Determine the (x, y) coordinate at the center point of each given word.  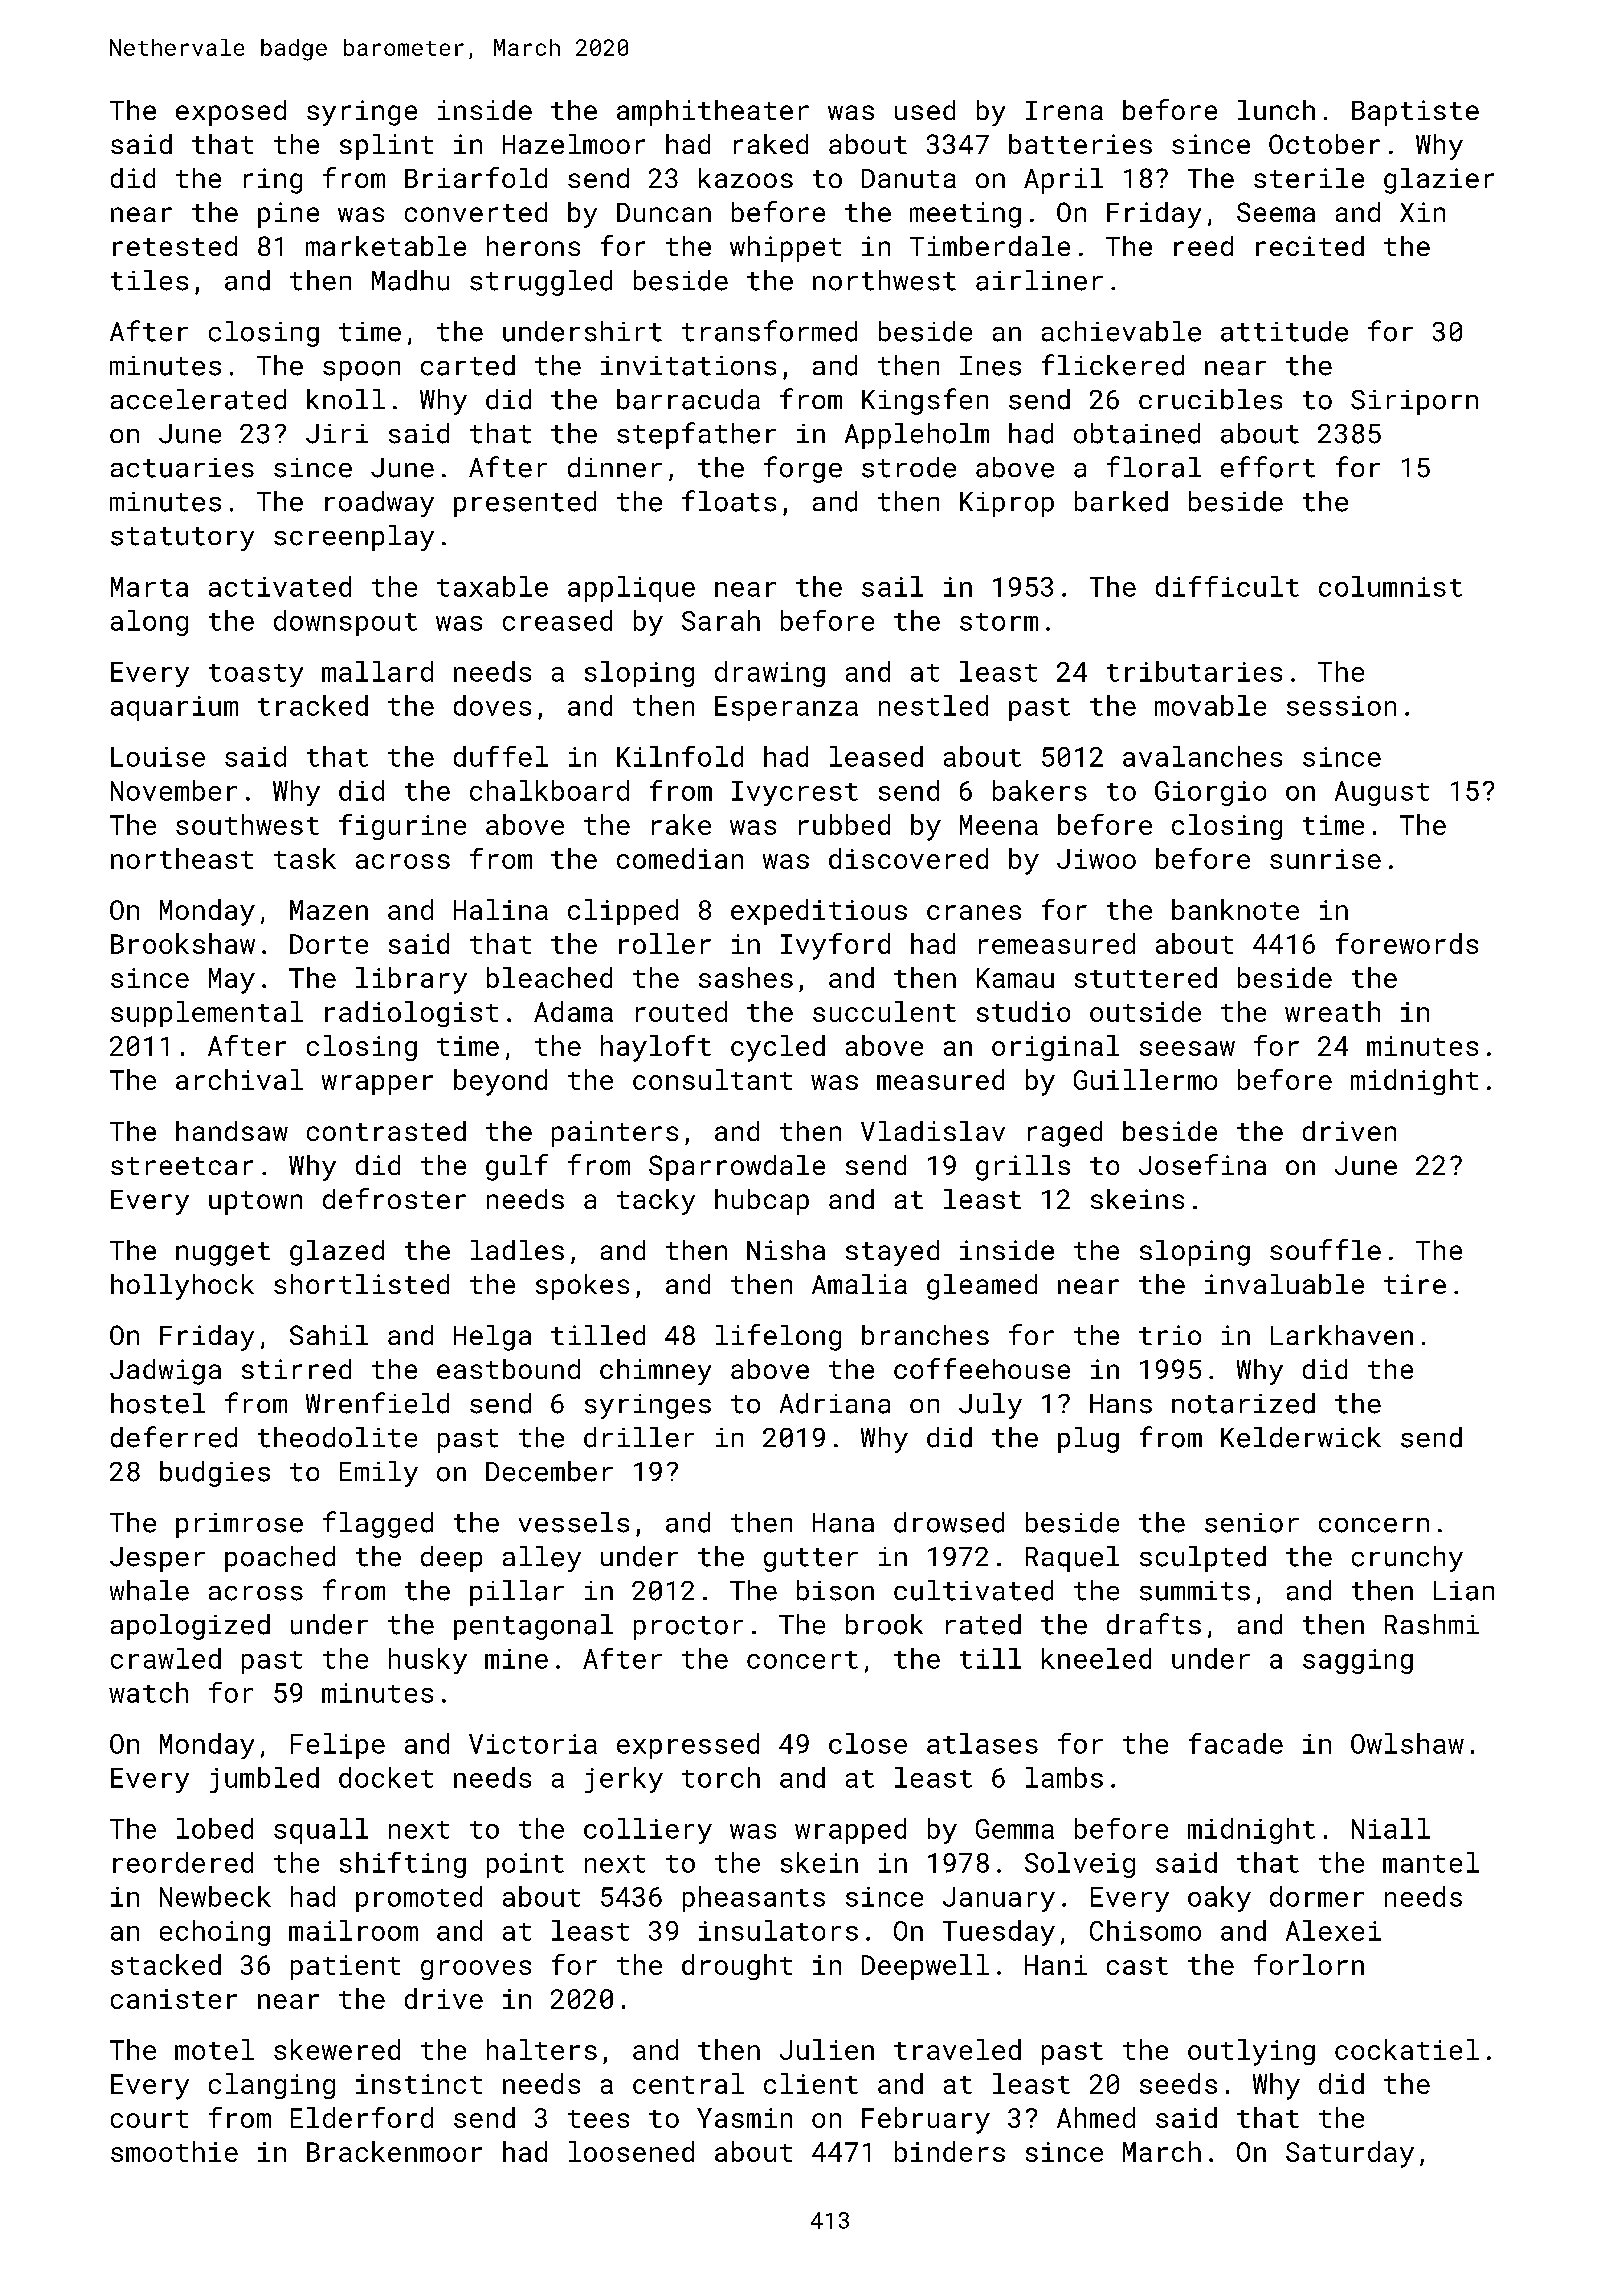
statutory (182, 539)
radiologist (411, 1014)
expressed (688, 1746)
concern (1374, 1525)
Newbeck (215, 1896)
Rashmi (1432, 1624)
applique (631, 589)
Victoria (533, 1744)
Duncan (664, 212)
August (1382, 793)
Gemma (1015, 1829)
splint (386, 147)
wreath (1332, 1011)
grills (1023, 1168)
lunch (1276, 110)
